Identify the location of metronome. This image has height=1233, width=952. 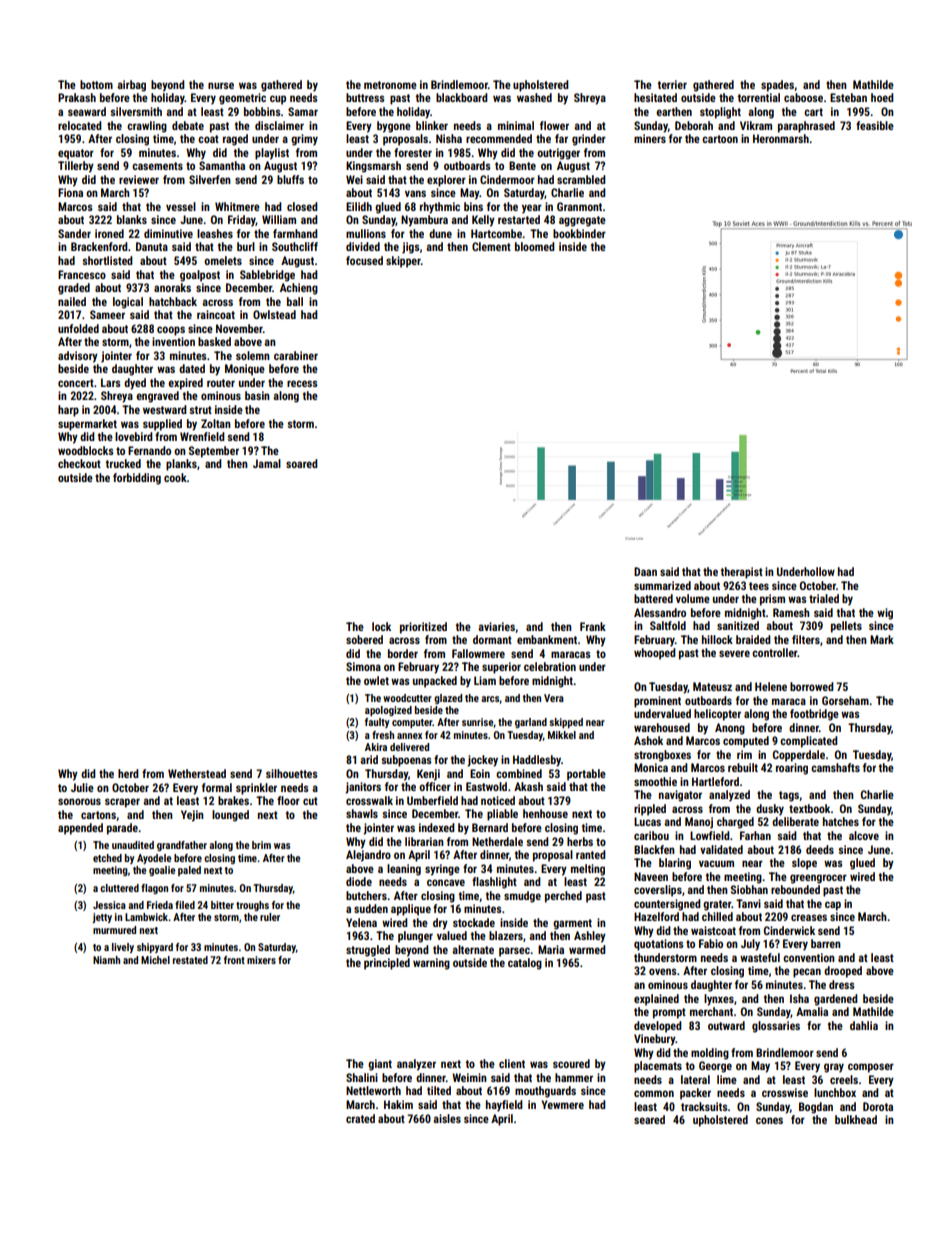
(390, 85).
